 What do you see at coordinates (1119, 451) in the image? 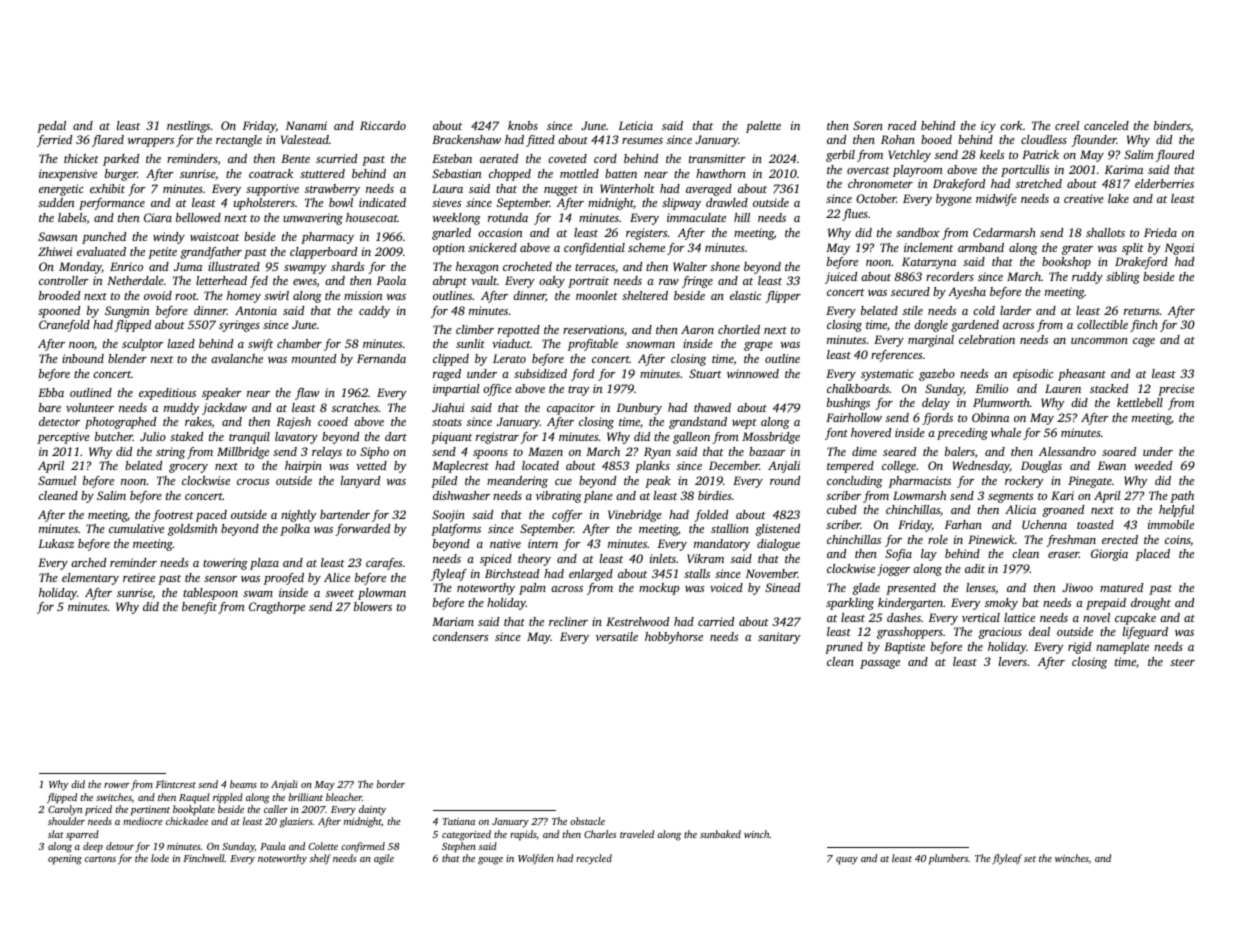
I see `soared` at bounding box center [1119, 451].
